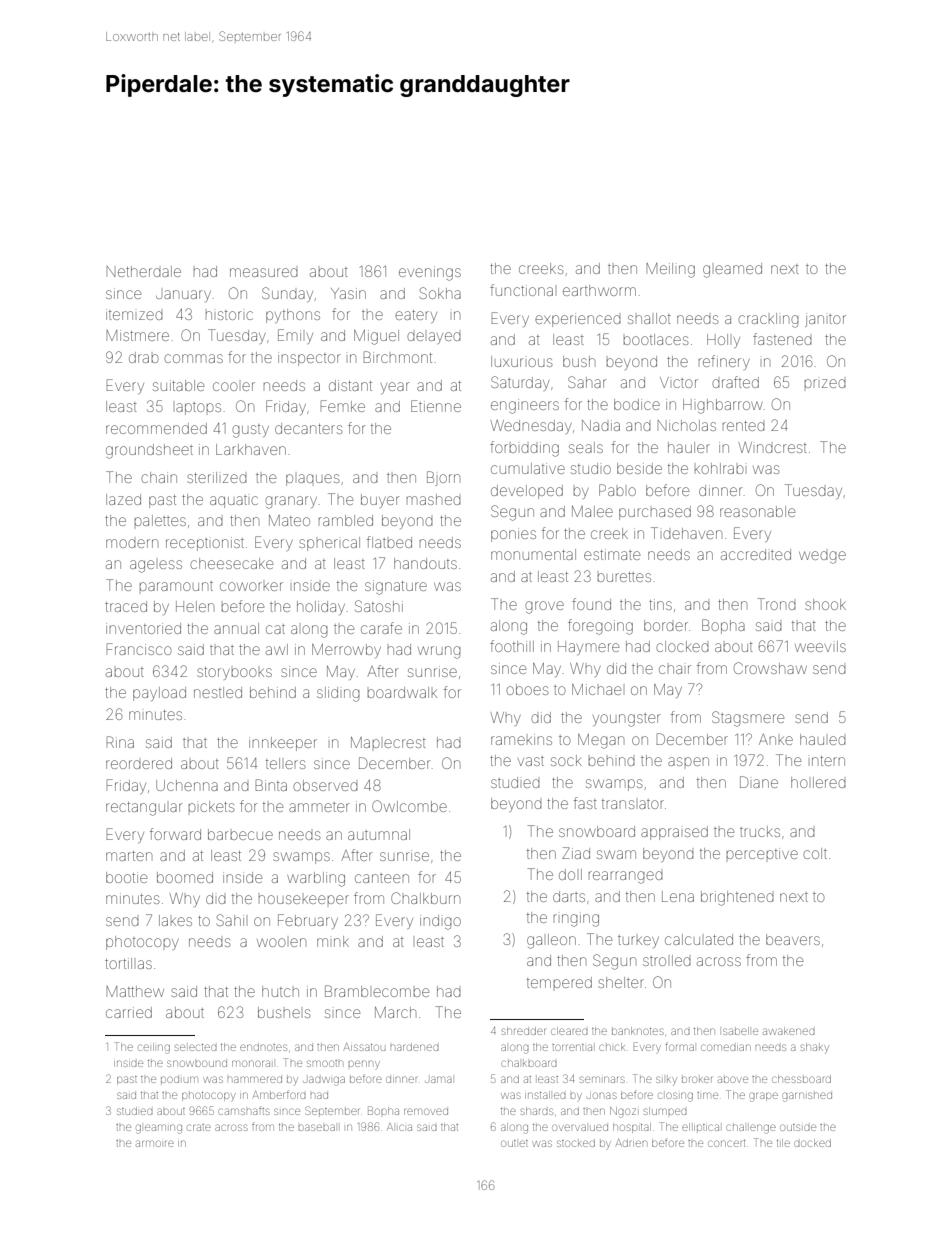  What do you see at coordinates (155, 1143) in the image?
I see `armoire` at bounding box center [155, 1143].
